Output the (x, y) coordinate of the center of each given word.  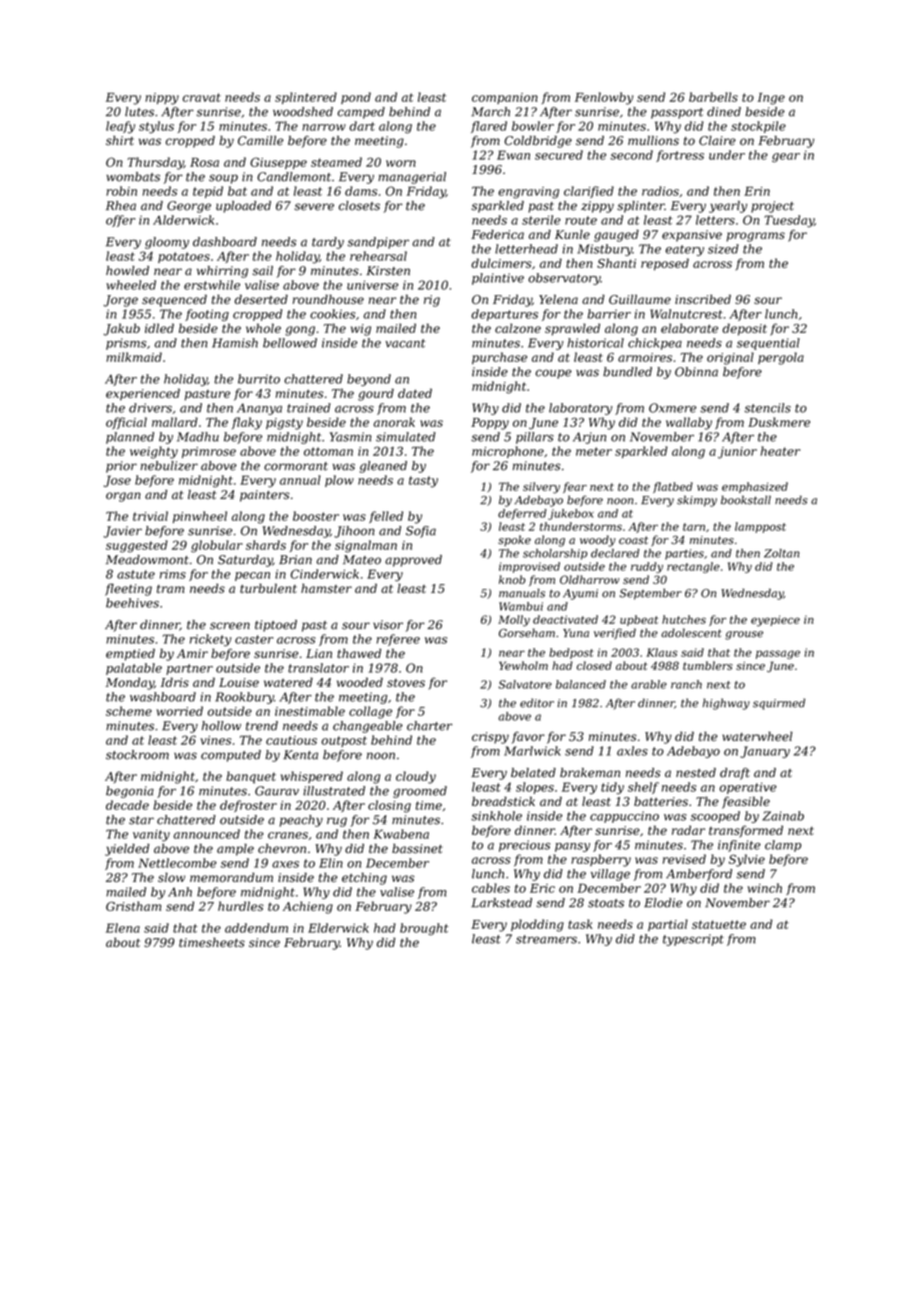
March (490, 112)
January (765, 752)
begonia (130, 792)
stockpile (758, 127)
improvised (529, 567)
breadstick (503, 801)
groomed (420, 792)
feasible (746, 802)
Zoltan (781, 553)
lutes (139, 112)
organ (123, 497)
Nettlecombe (177, 863)
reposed (665, 264)
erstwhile (212, 285)
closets (359, 206)
